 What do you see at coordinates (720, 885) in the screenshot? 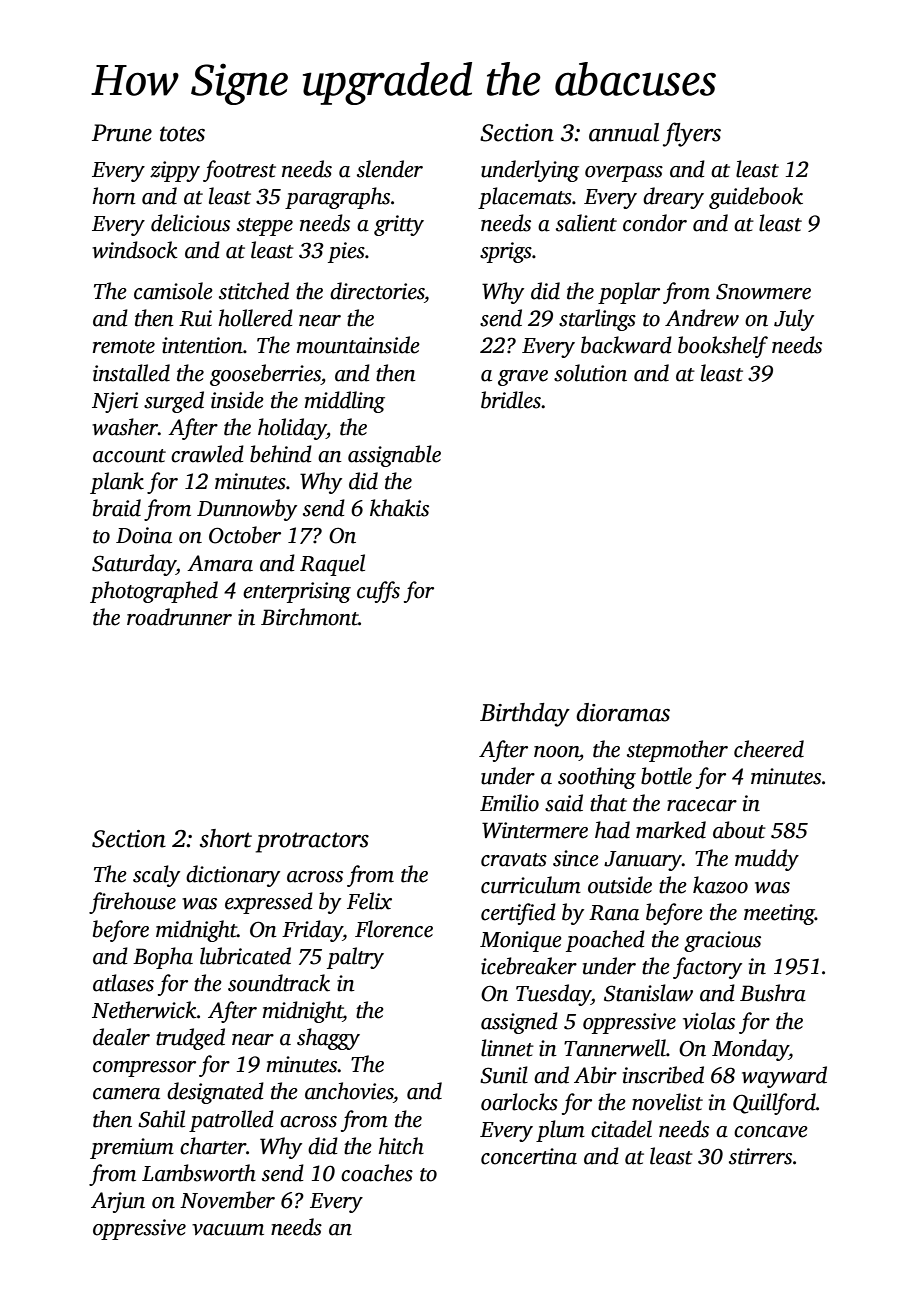
I see `kazoo` at bounding box center [720, 885].
